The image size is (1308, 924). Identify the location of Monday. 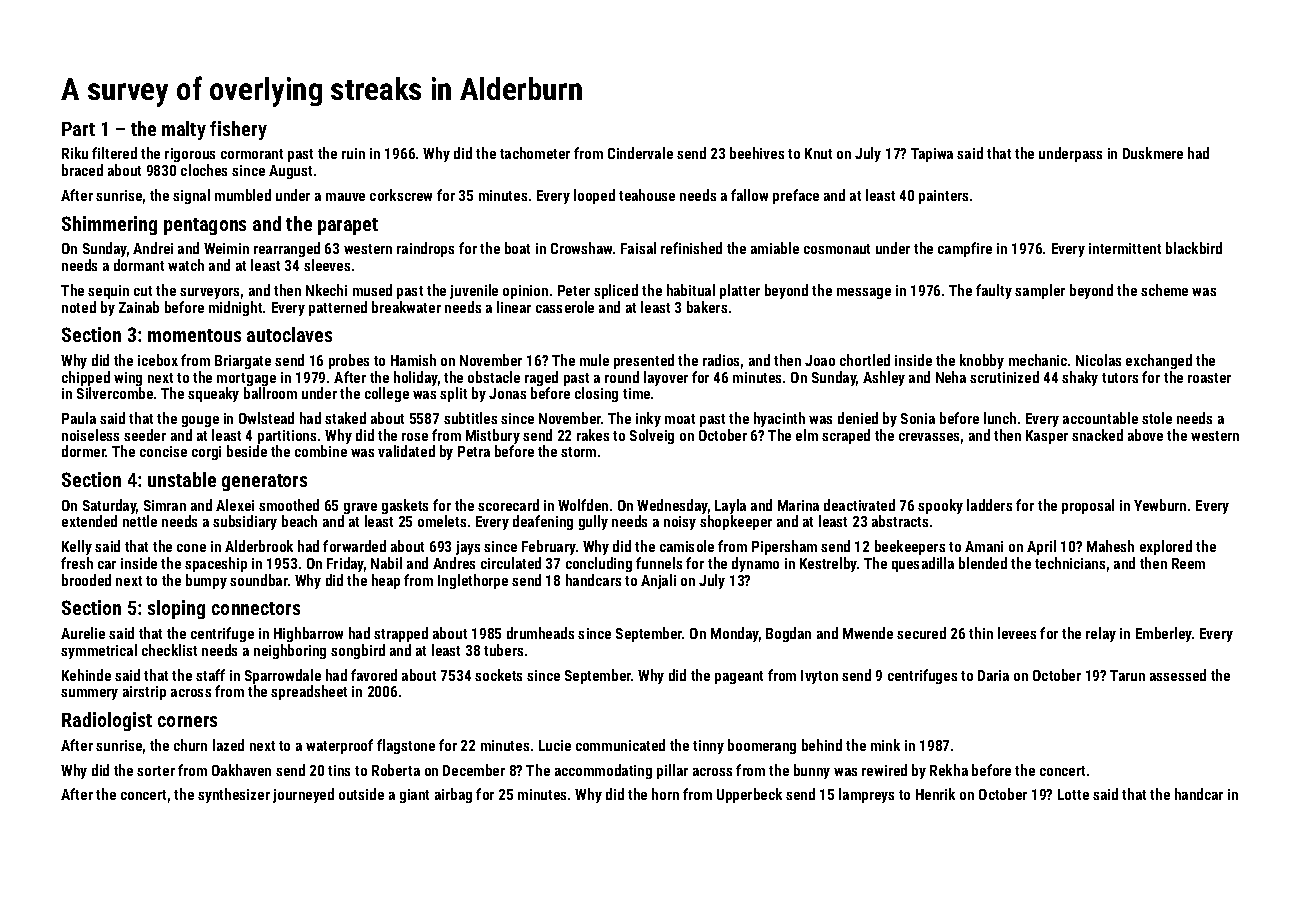
(735, 634).
